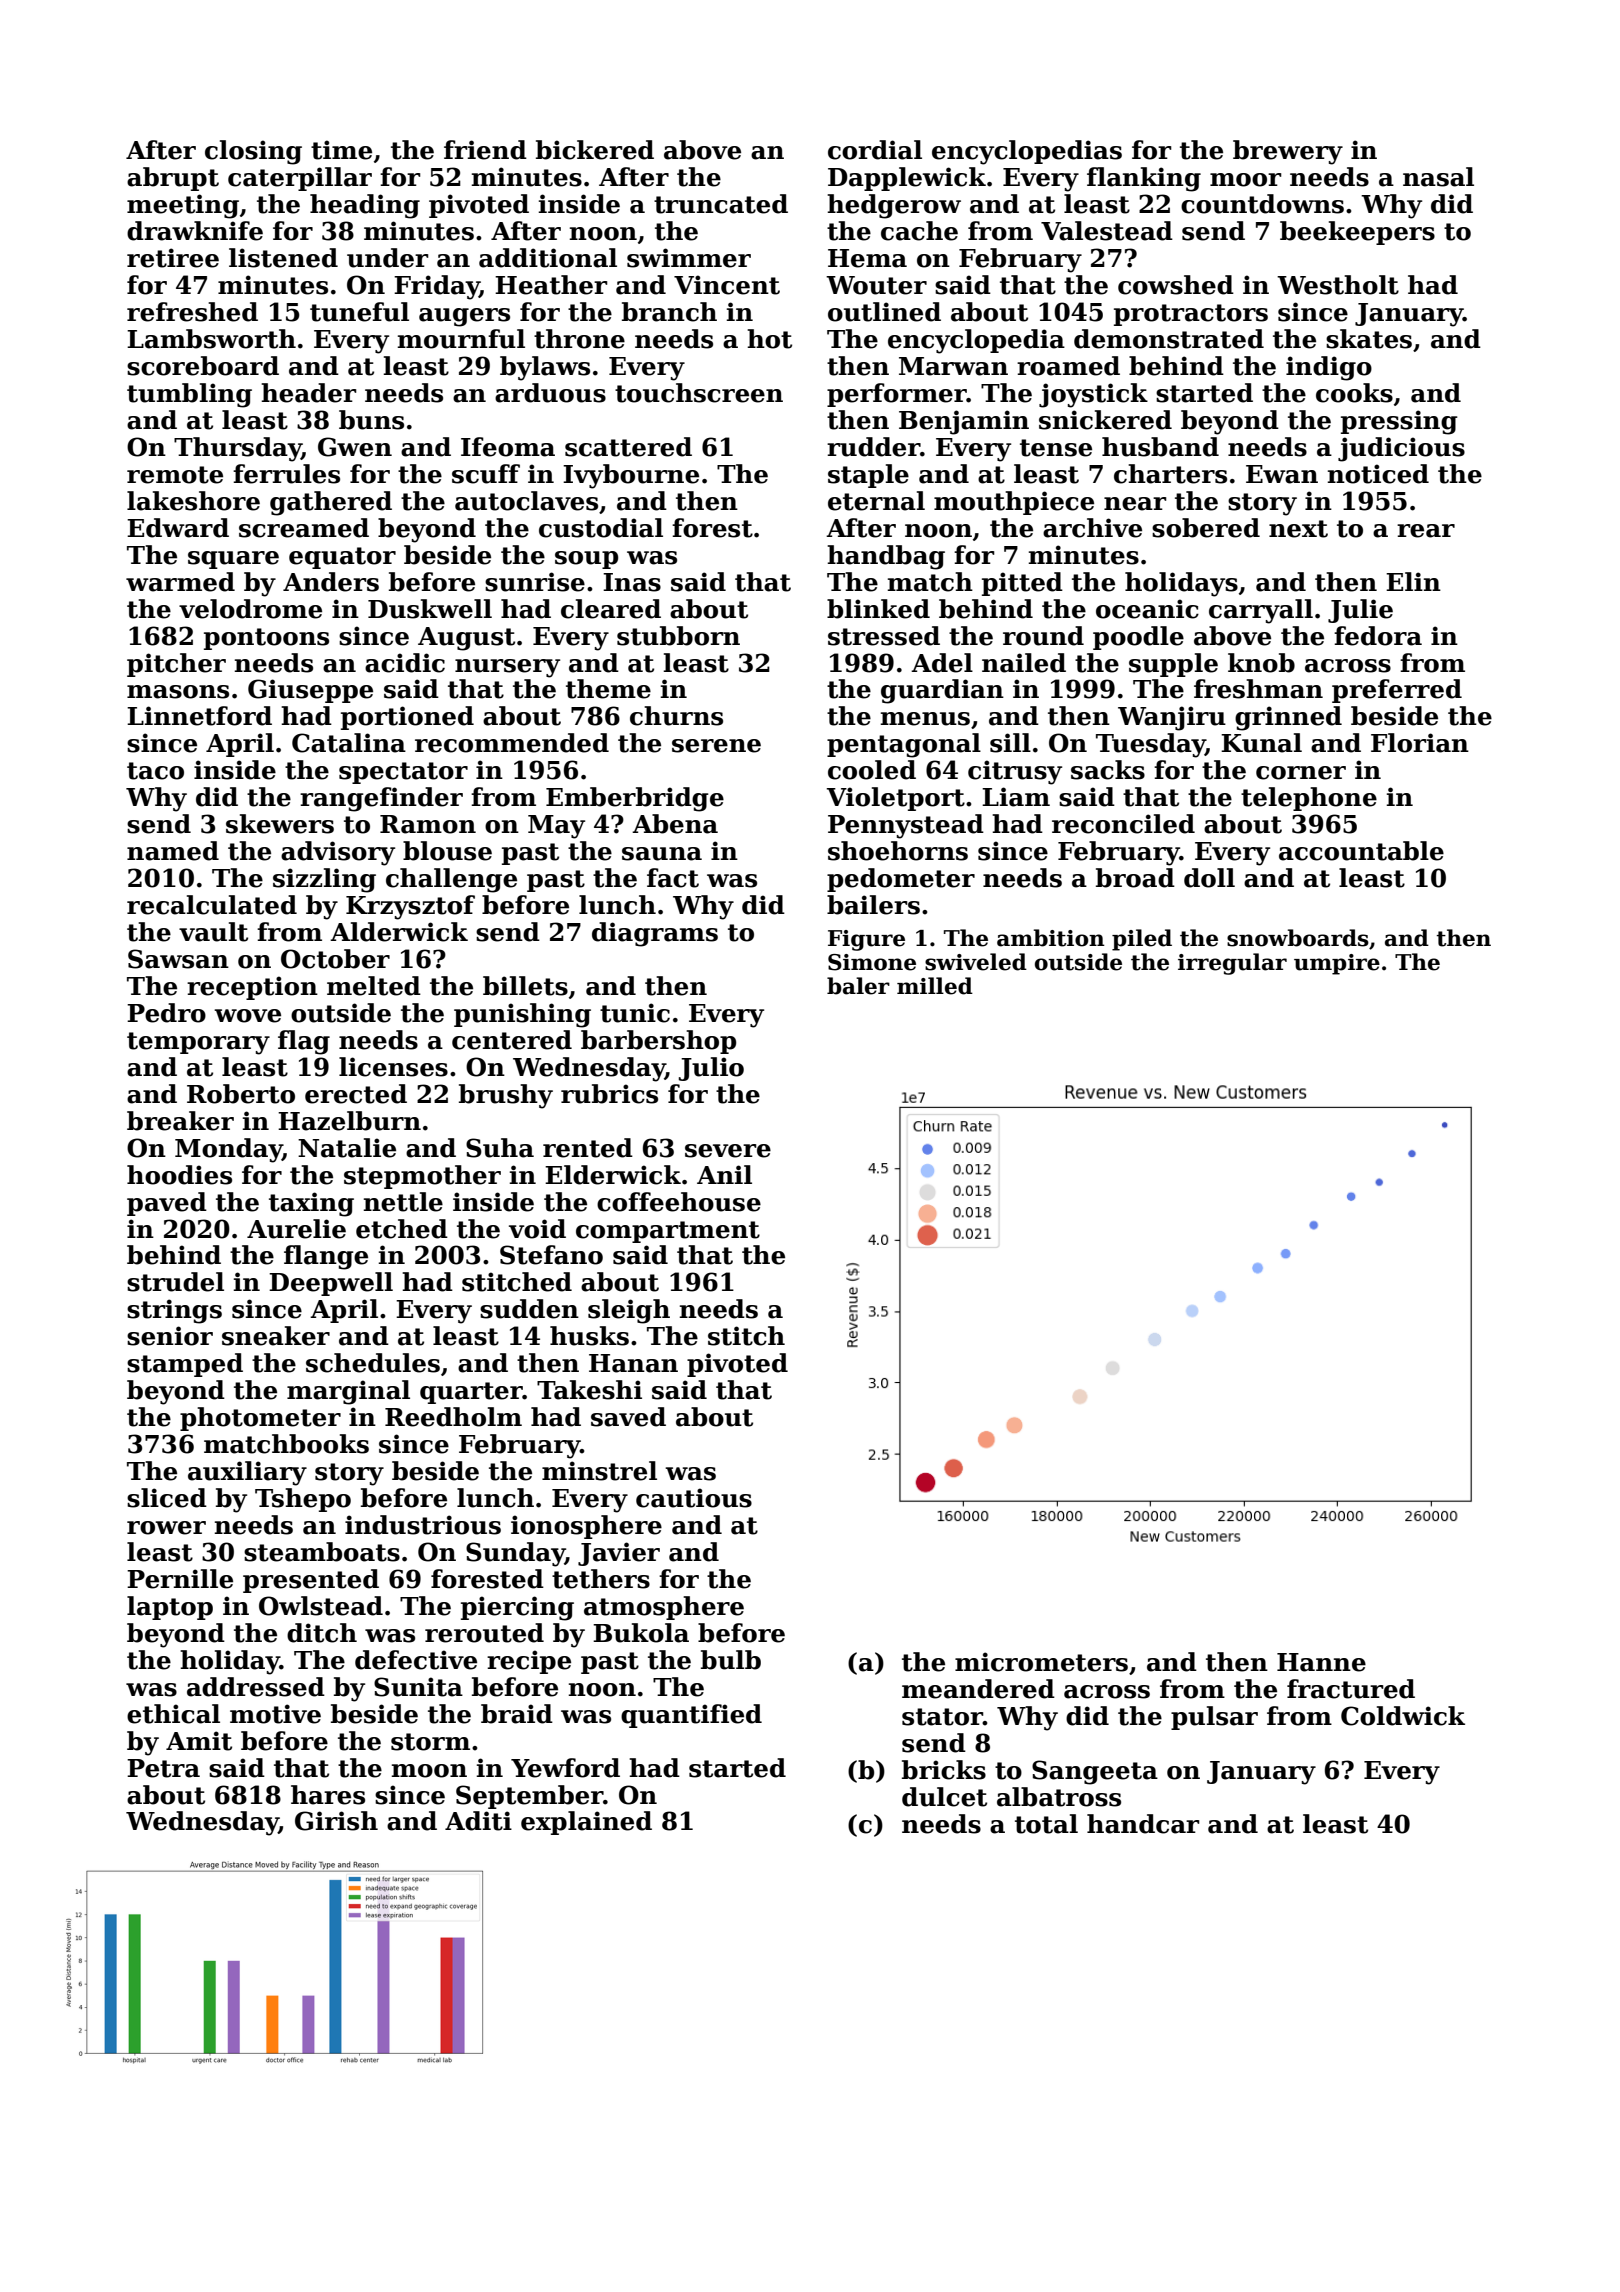  What do you see at coordinates (1232, 964) in the screenshot?
I see `irregular` at bounding box center [1232, 964].
